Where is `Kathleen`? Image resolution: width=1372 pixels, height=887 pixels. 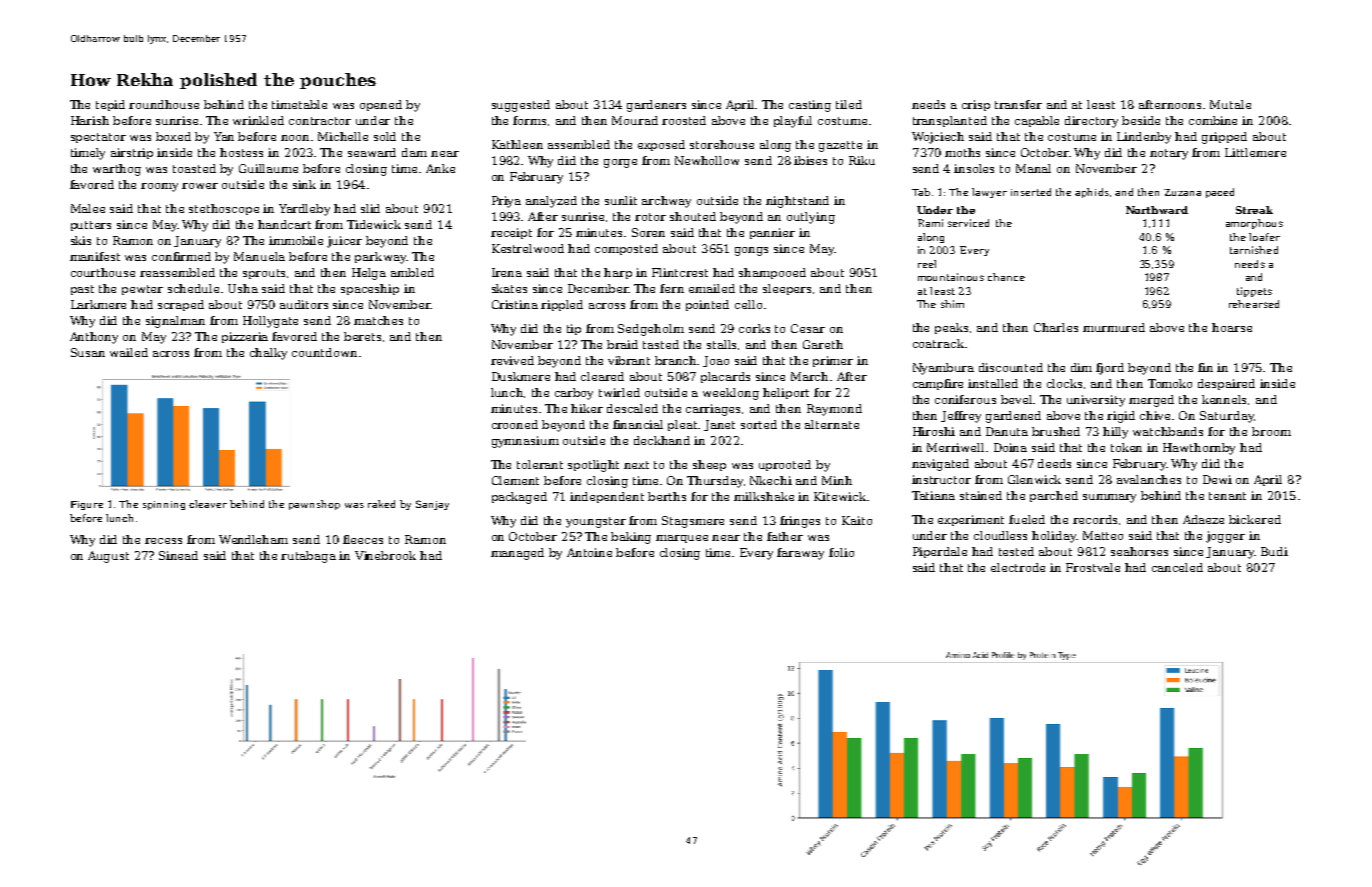 Kathleen is located at coordinates (517, 144).
